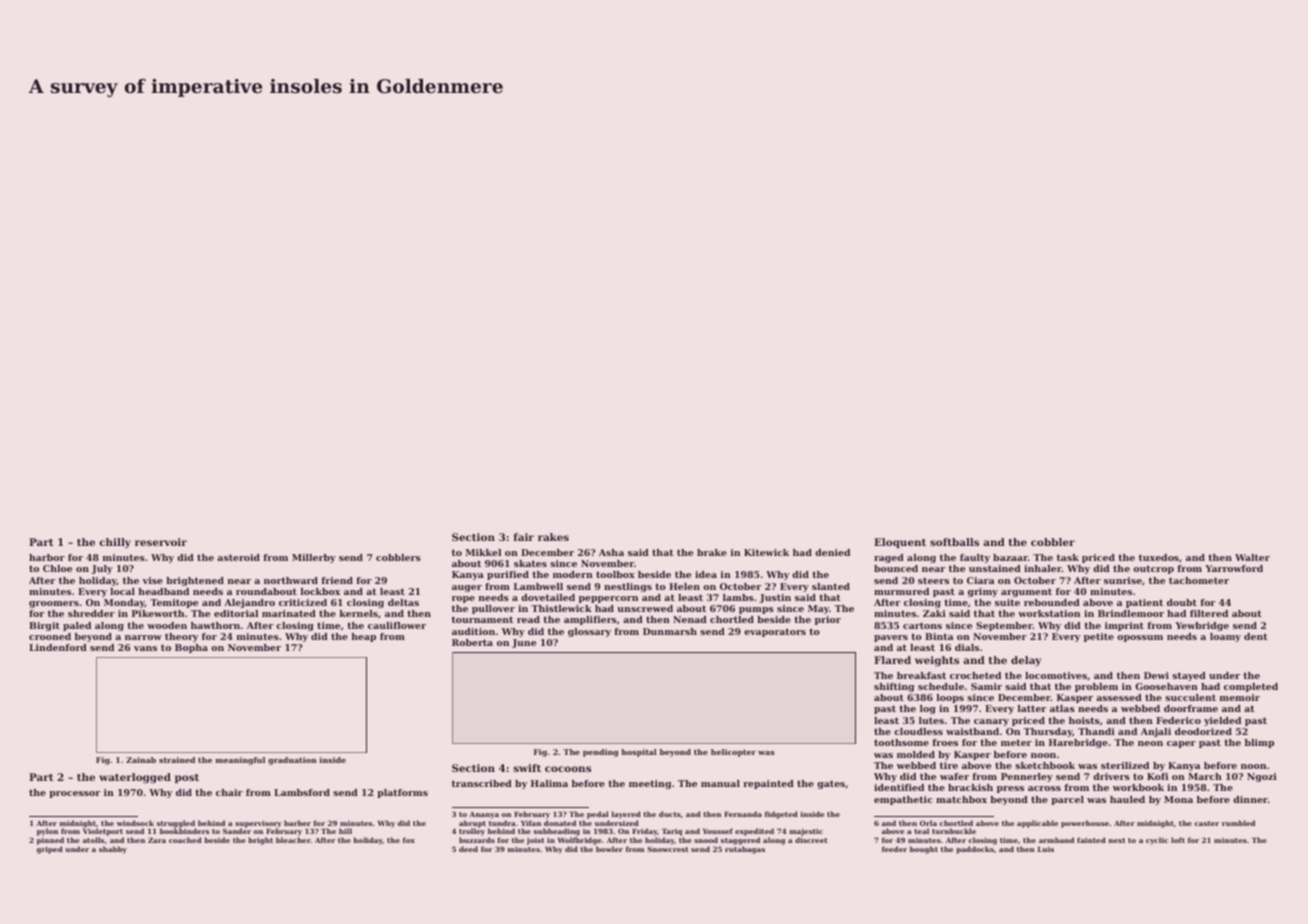 The height and width of the screenshot is (924, 1308). What do you see at coordinates (167, 625) in the screenshot?
I see `wooden` at bounding box center [167, 625].
